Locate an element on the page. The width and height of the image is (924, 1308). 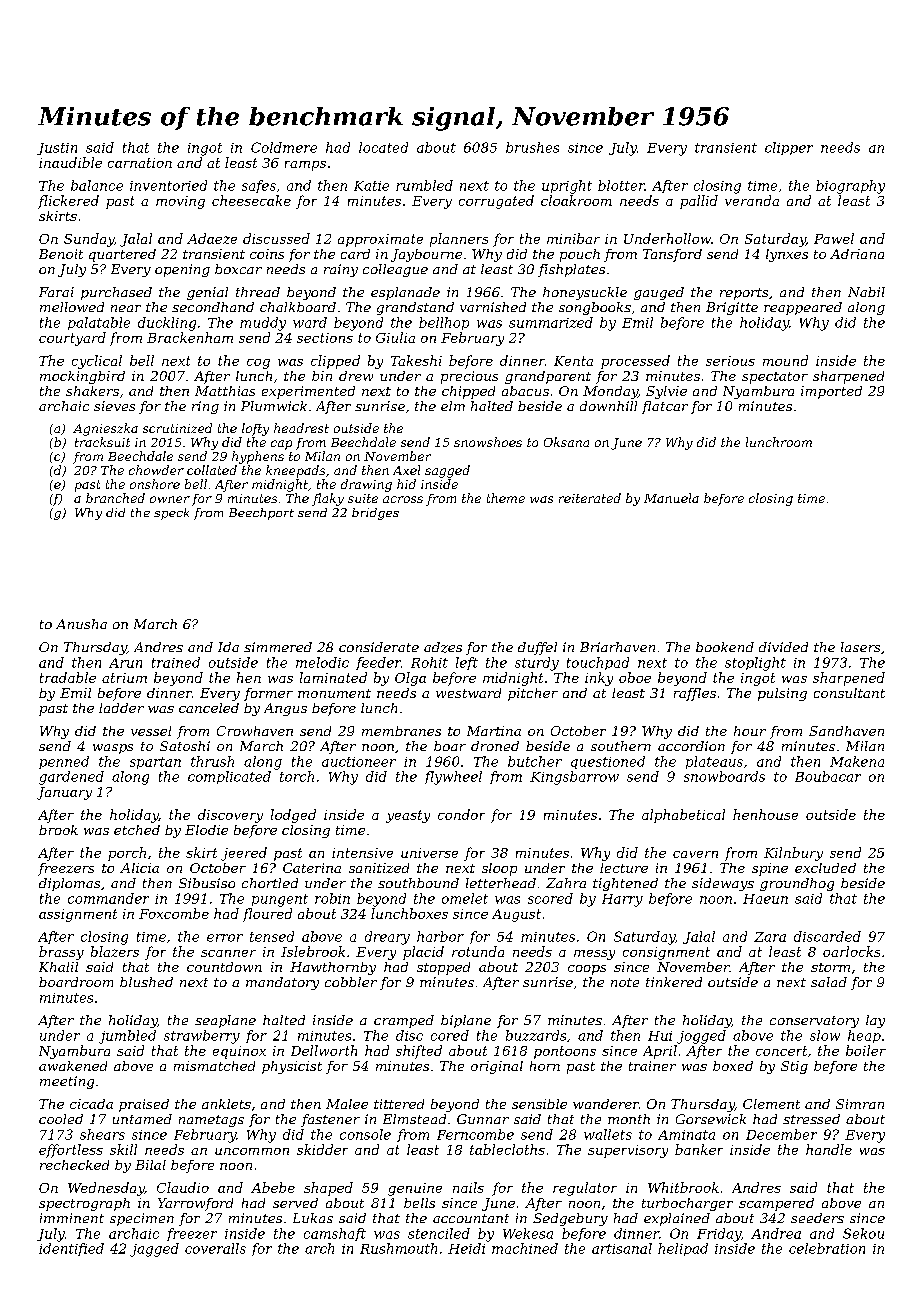
chipped is located at coordinates (468, 392).
